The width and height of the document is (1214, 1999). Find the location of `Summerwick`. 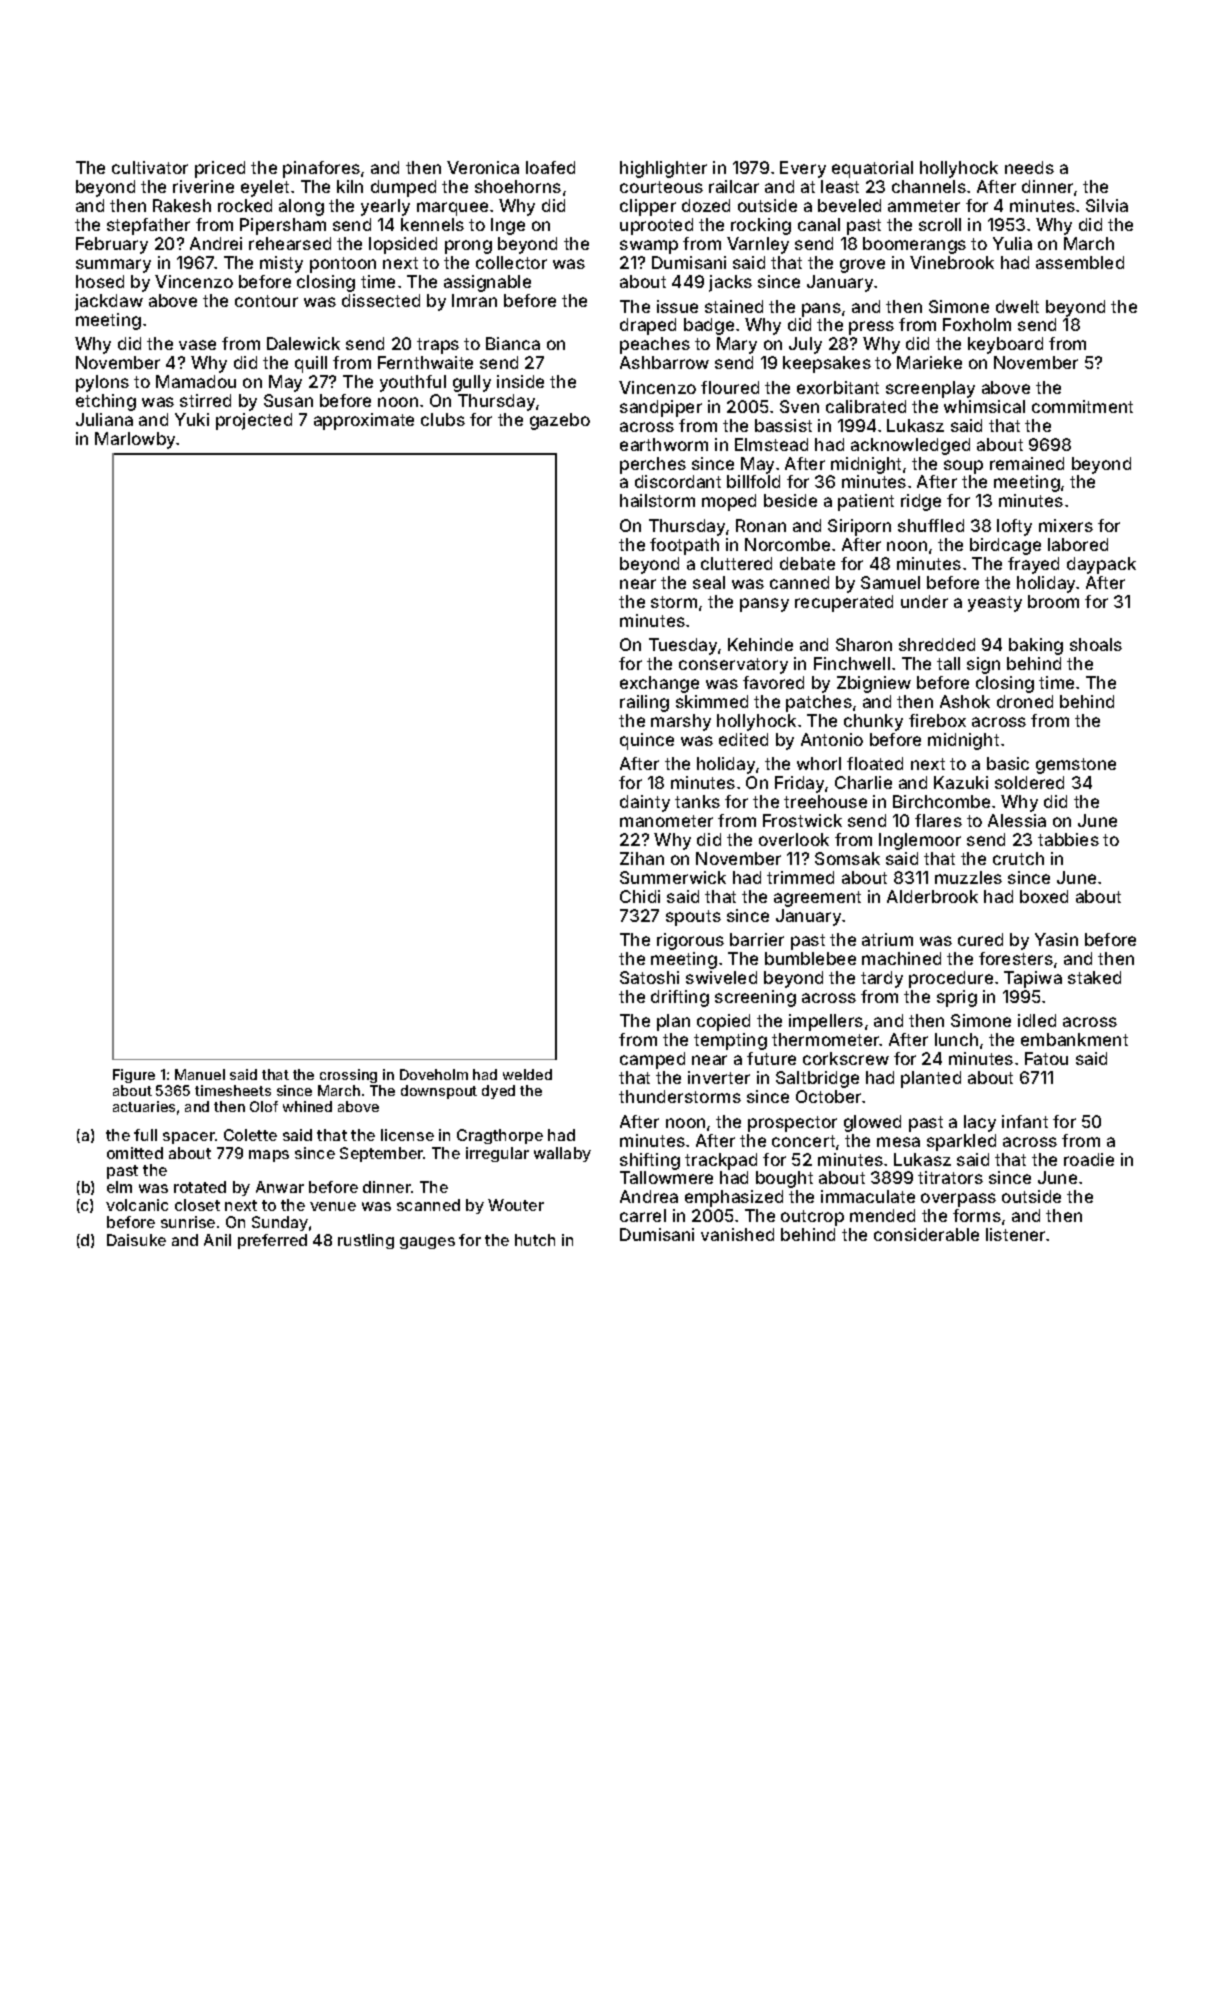

Summerwick is located at coordinates (673, 877).
